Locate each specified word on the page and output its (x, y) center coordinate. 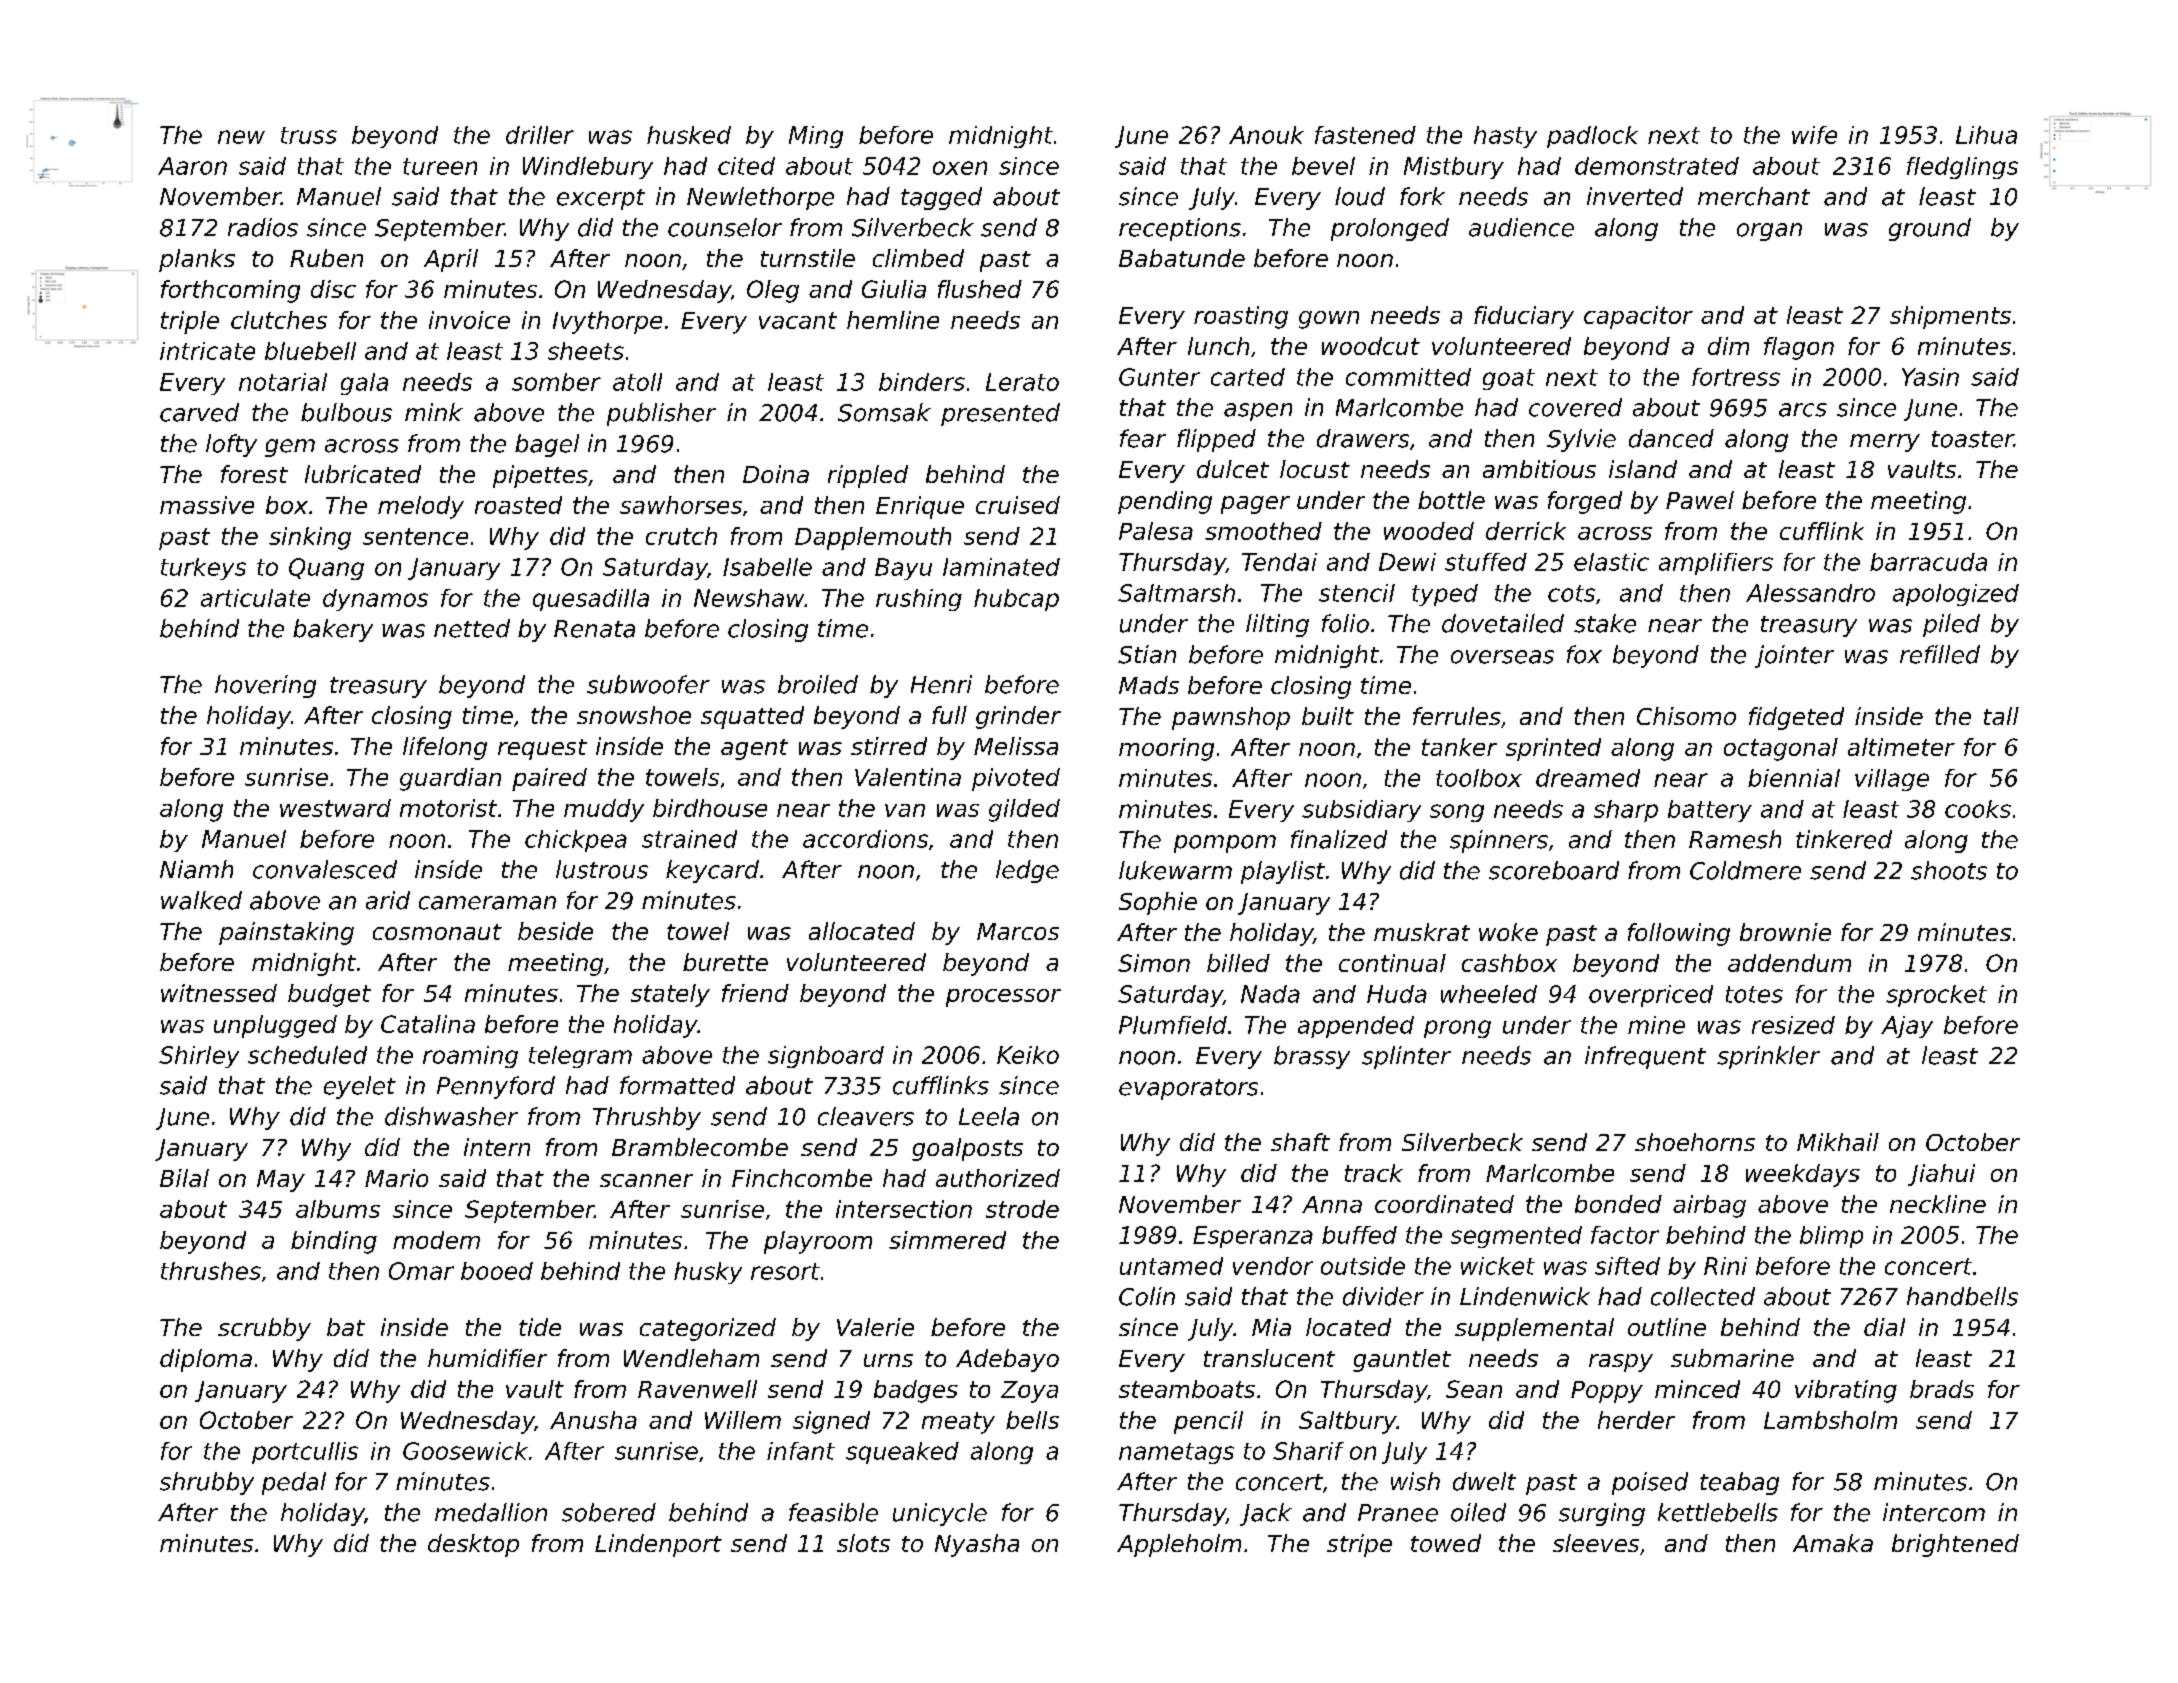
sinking (310, 538)
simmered (947, 1240)
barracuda (1928, 562)
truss (309, 135)
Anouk (1266, 135)
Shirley (199, 1057)
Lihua (1986, 135)
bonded (1618, 1204)
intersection (904, 1209)
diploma (206, 1360)
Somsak (884, 412)
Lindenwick (1525, 1296)
